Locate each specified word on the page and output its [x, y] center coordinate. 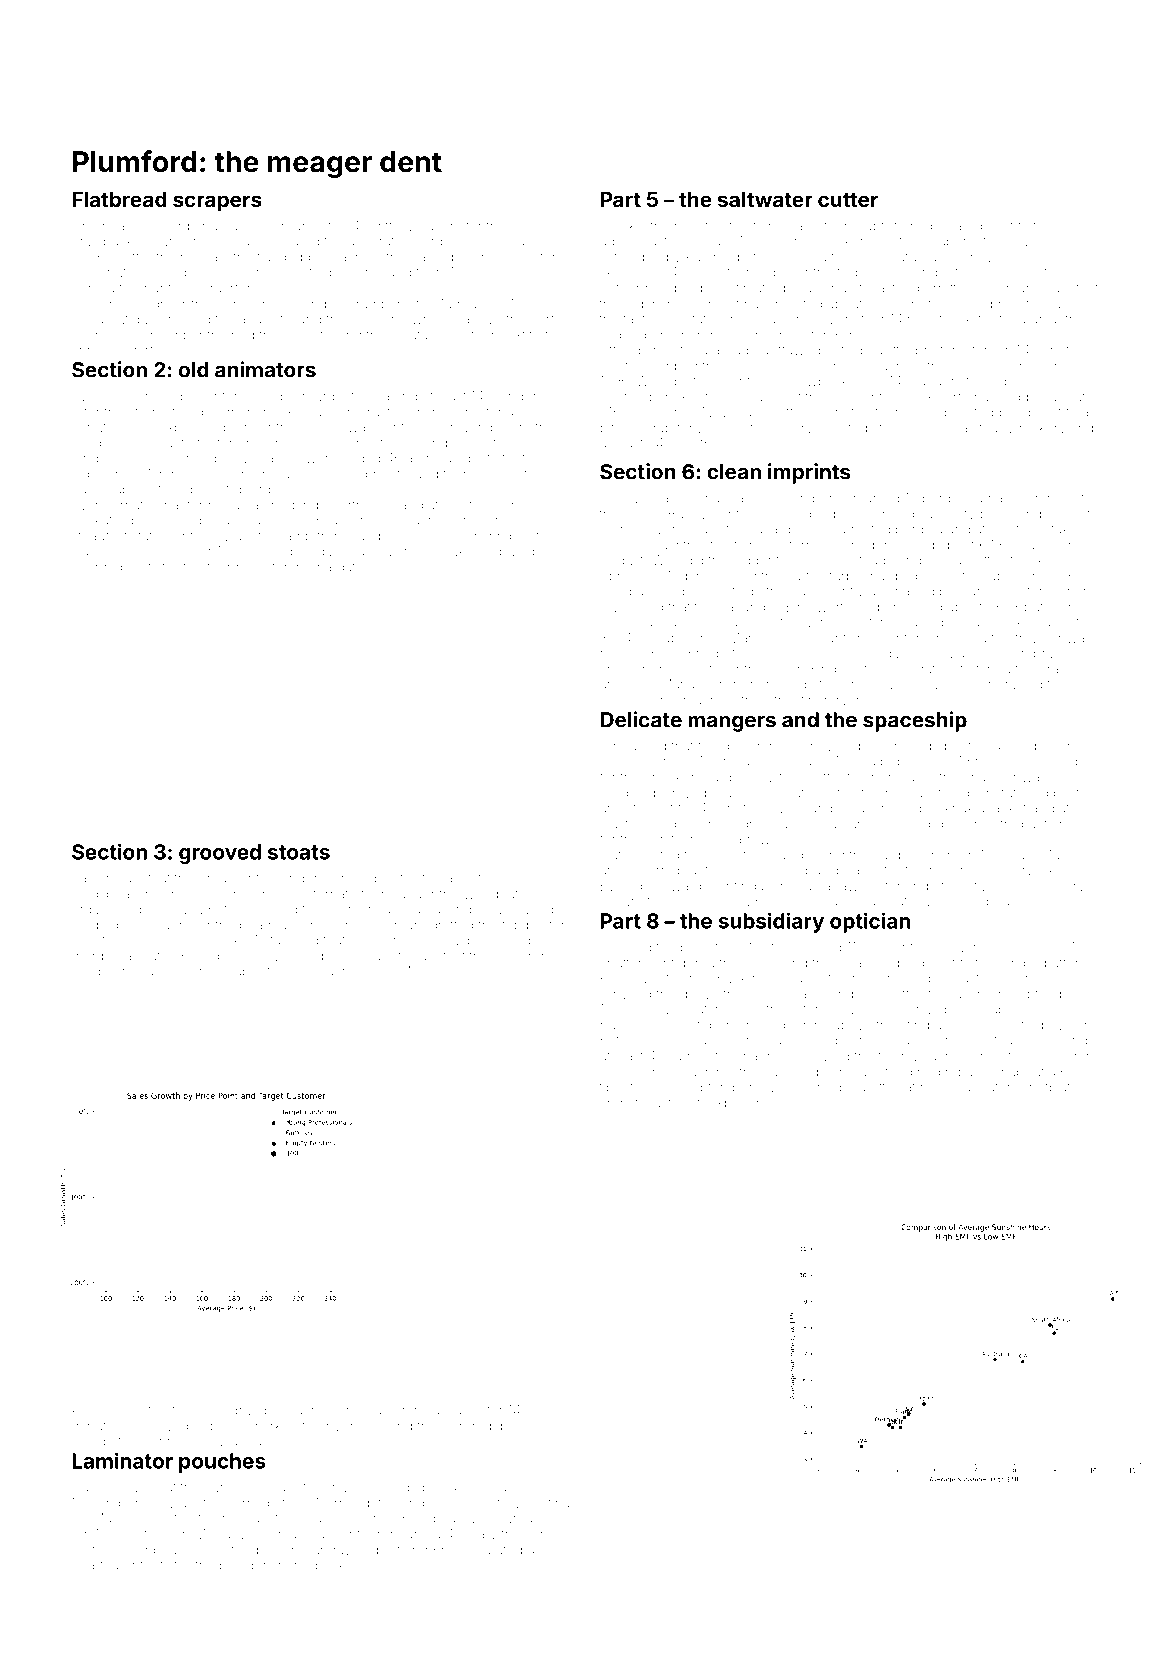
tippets [620, 1088]
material [998, 1087]
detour [620, 288]
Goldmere [103, 971]
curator [926, 669]
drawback [102, 241]
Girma [618, 745]
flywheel [198, 1411]
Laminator [122, 1460]
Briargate [336, 568]
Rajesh [93, 879]
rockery [1043, 429]
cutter [848, 200]
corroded [829, 1087]
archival [418, 1410]
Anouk [444, 551]
